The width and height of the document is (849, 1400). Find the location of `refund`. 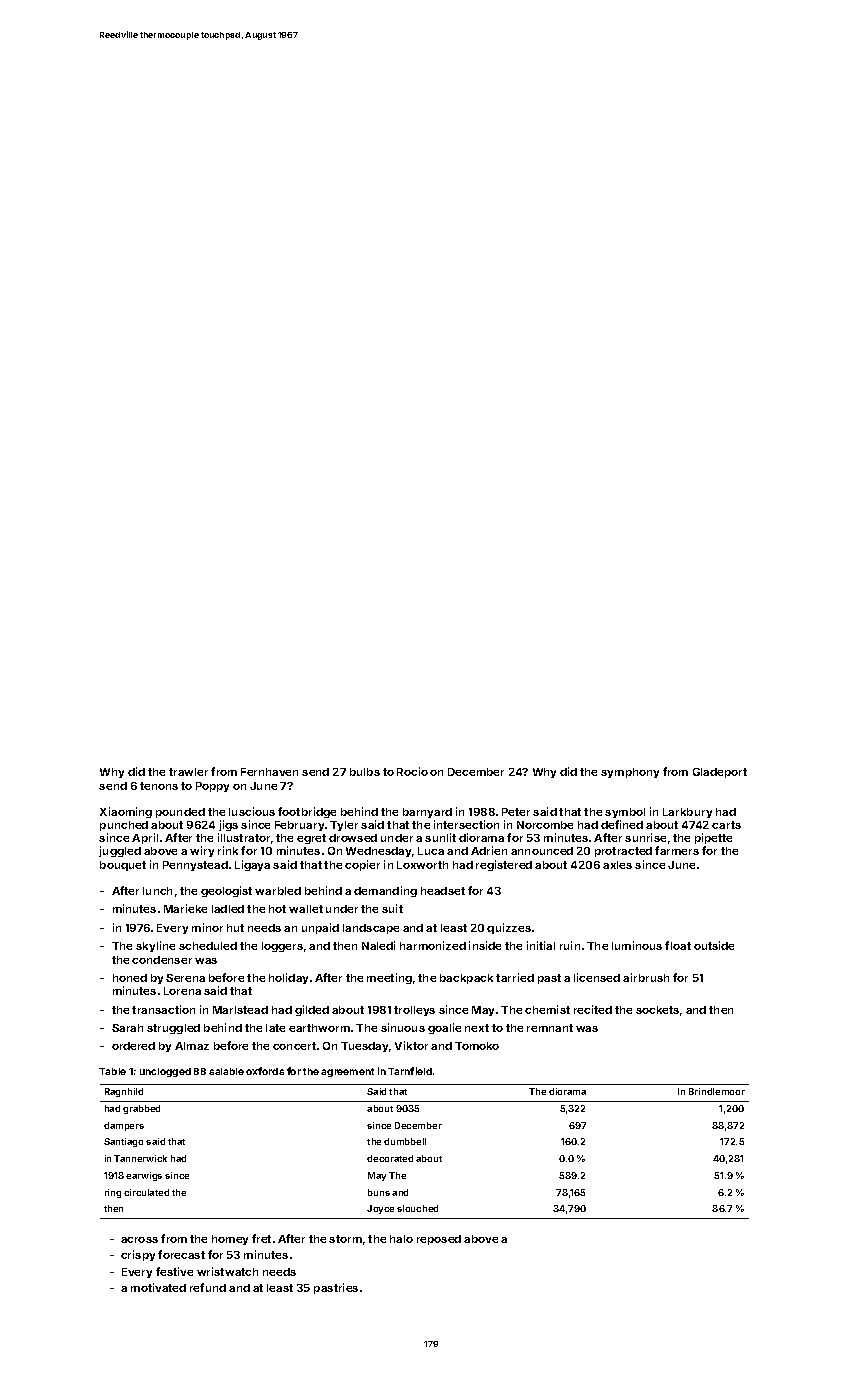

refund is located at coordinates (208, 1287).
